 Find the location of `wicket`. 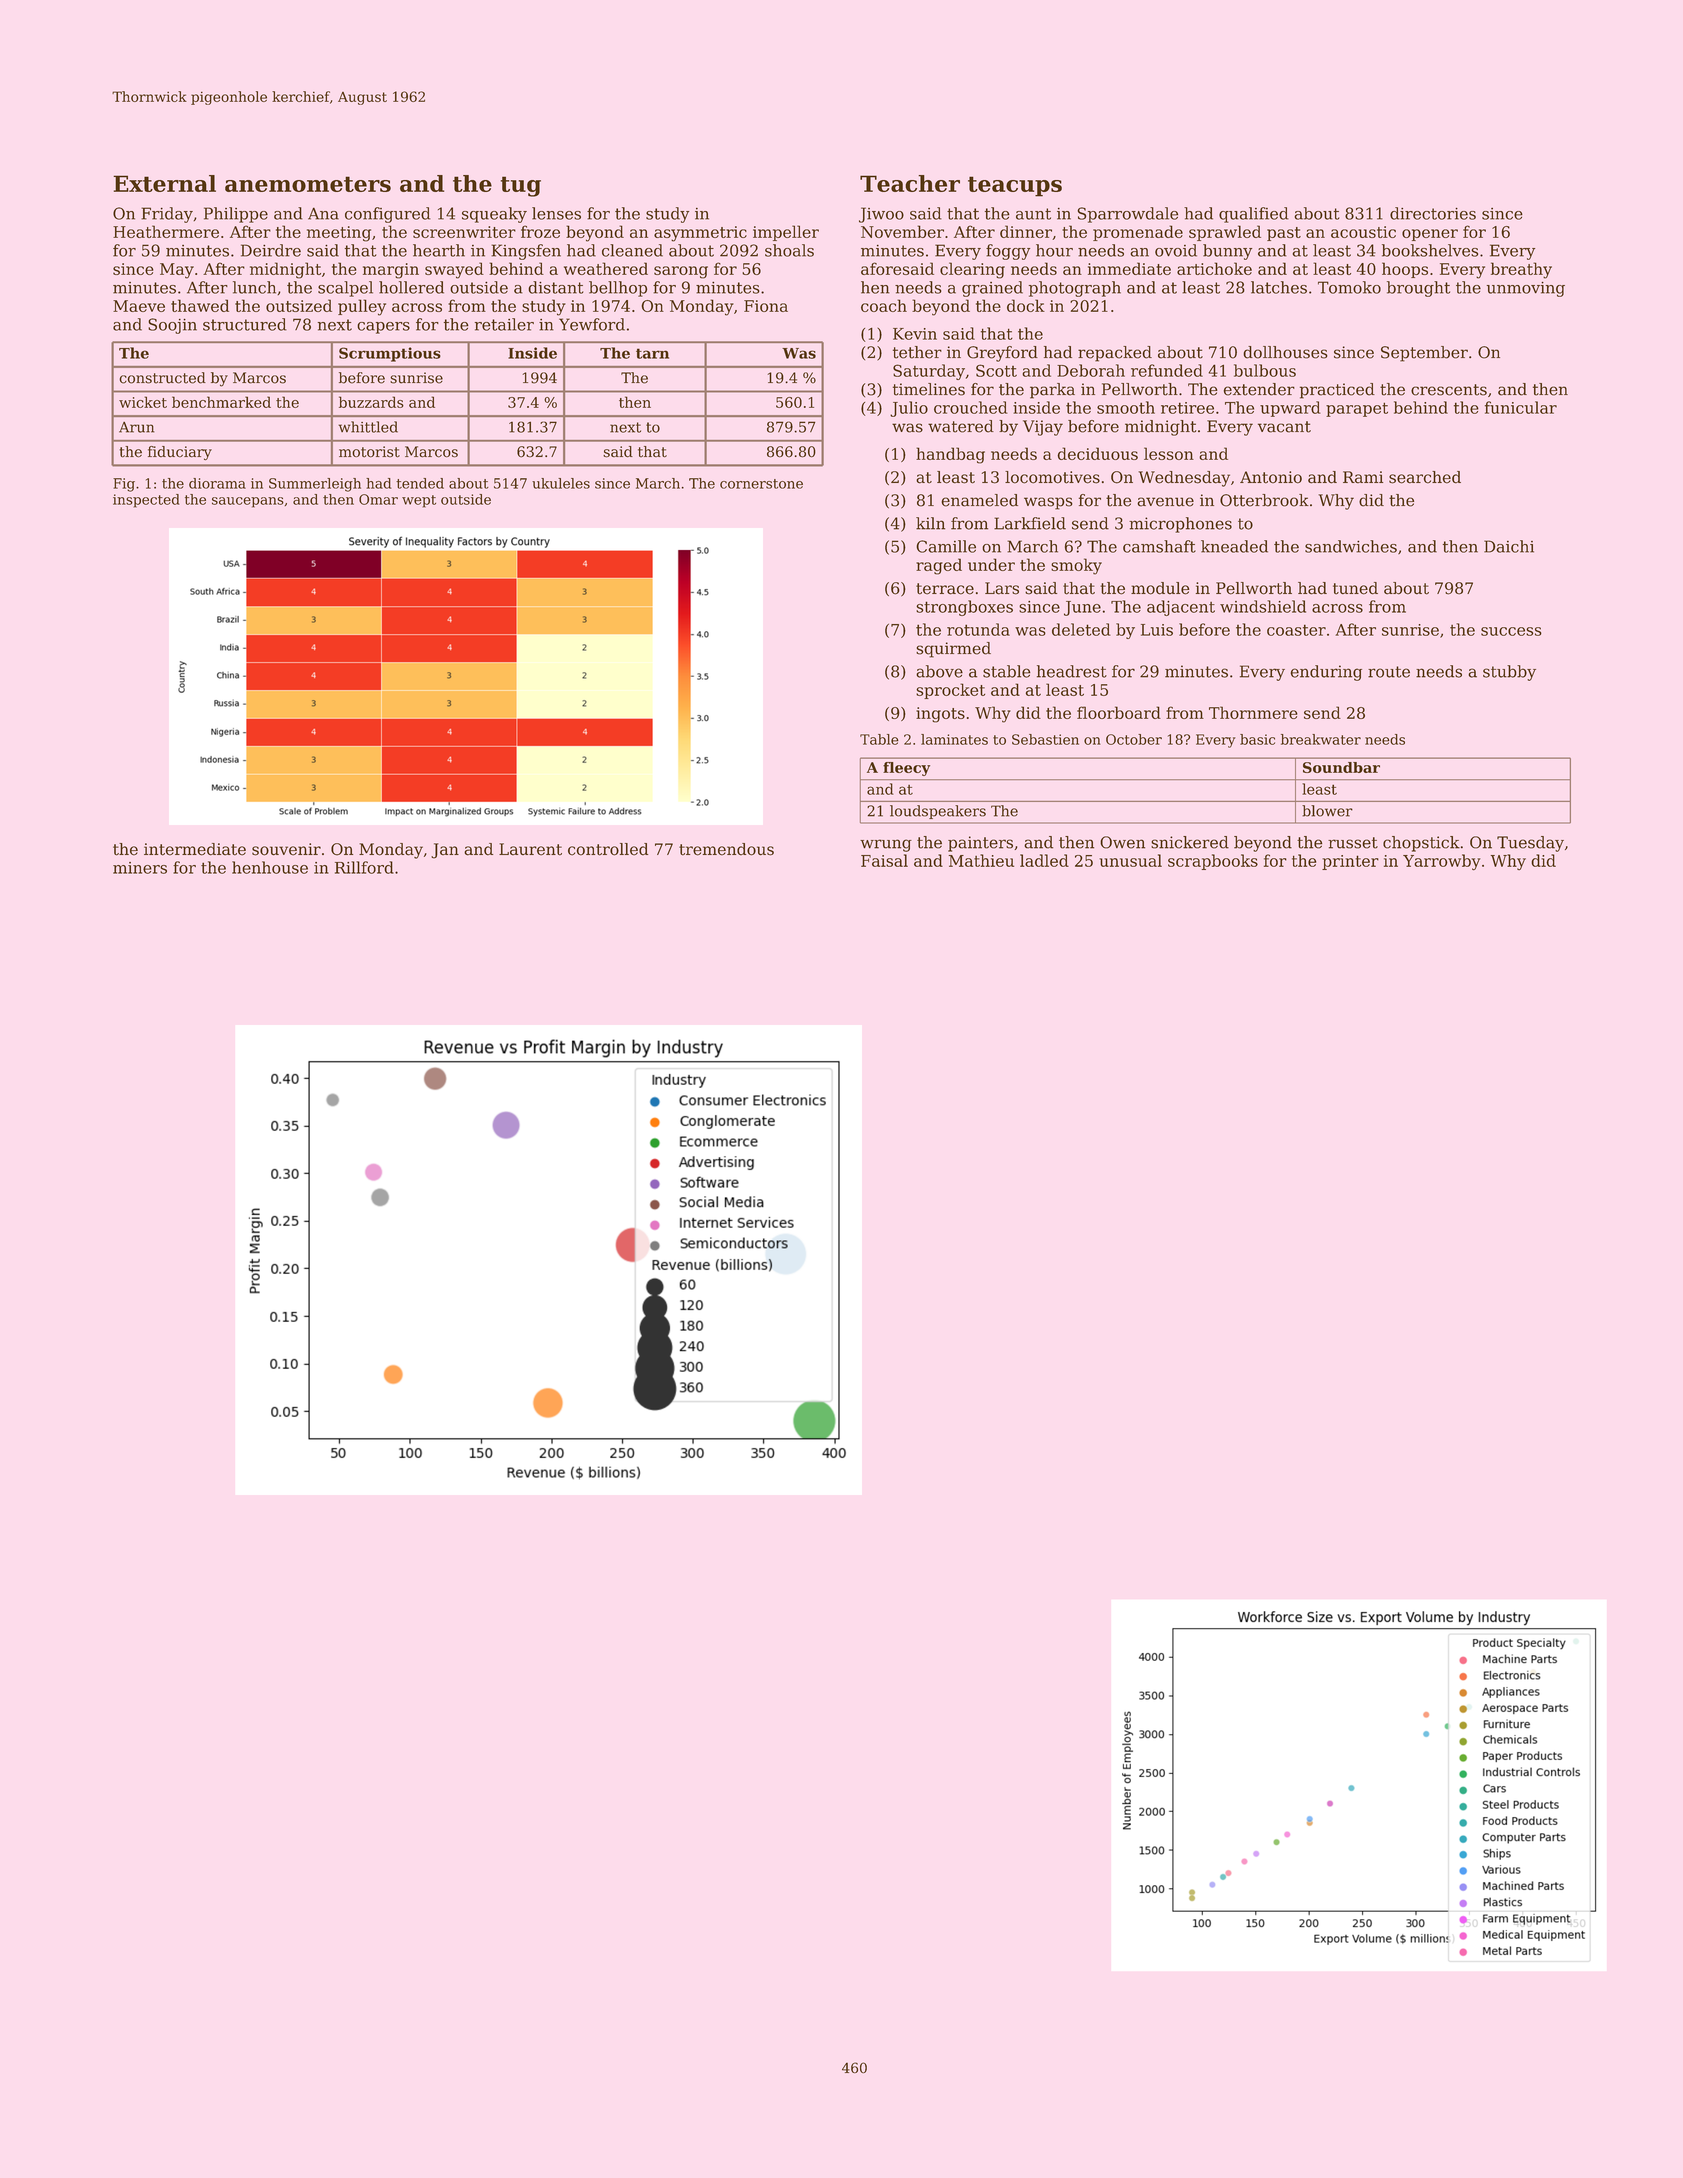

wicket is located at coordinates (143, 402).
